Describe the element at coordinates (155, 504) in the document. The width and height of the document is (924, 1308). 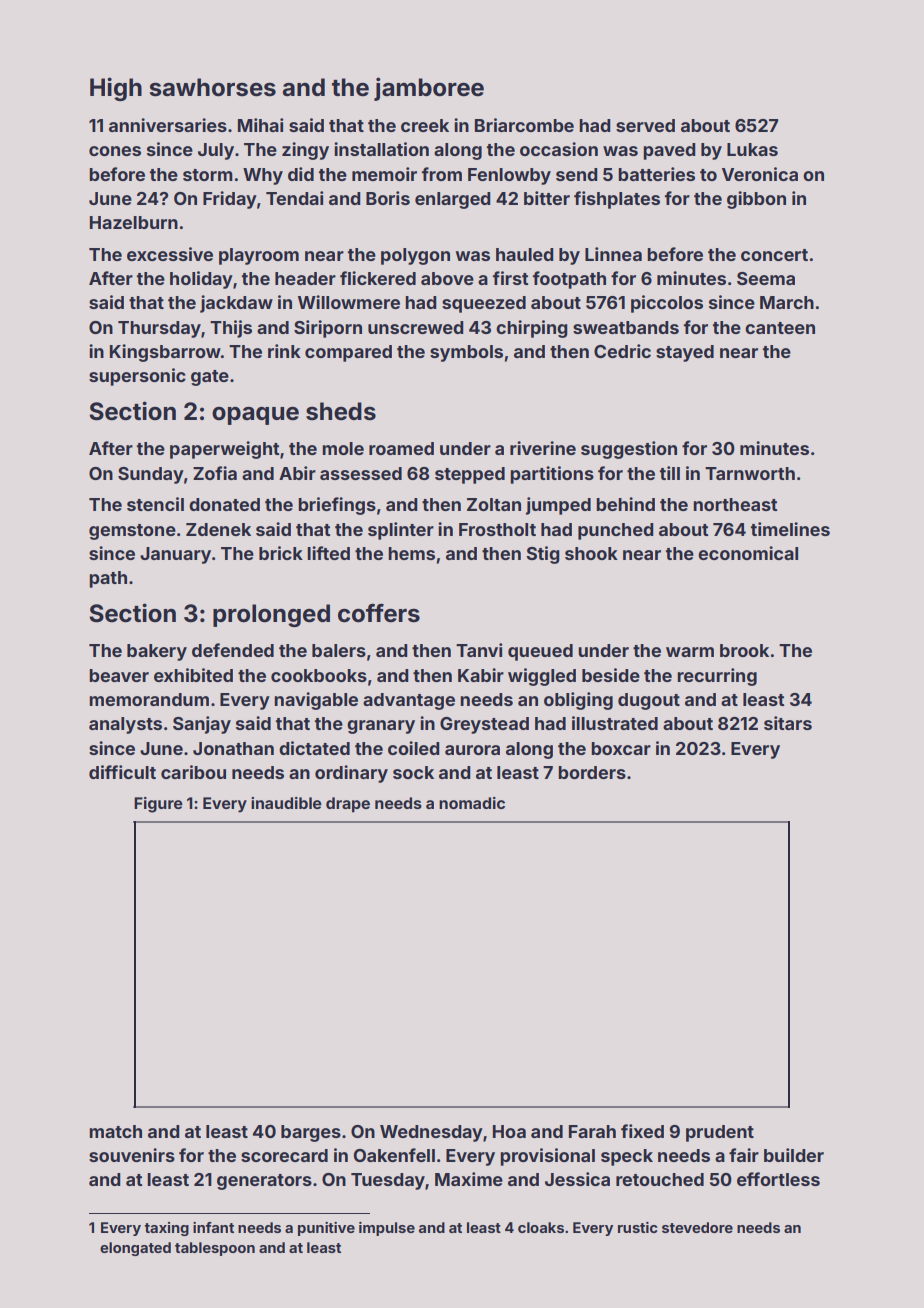
I see `stencil` at that location.
